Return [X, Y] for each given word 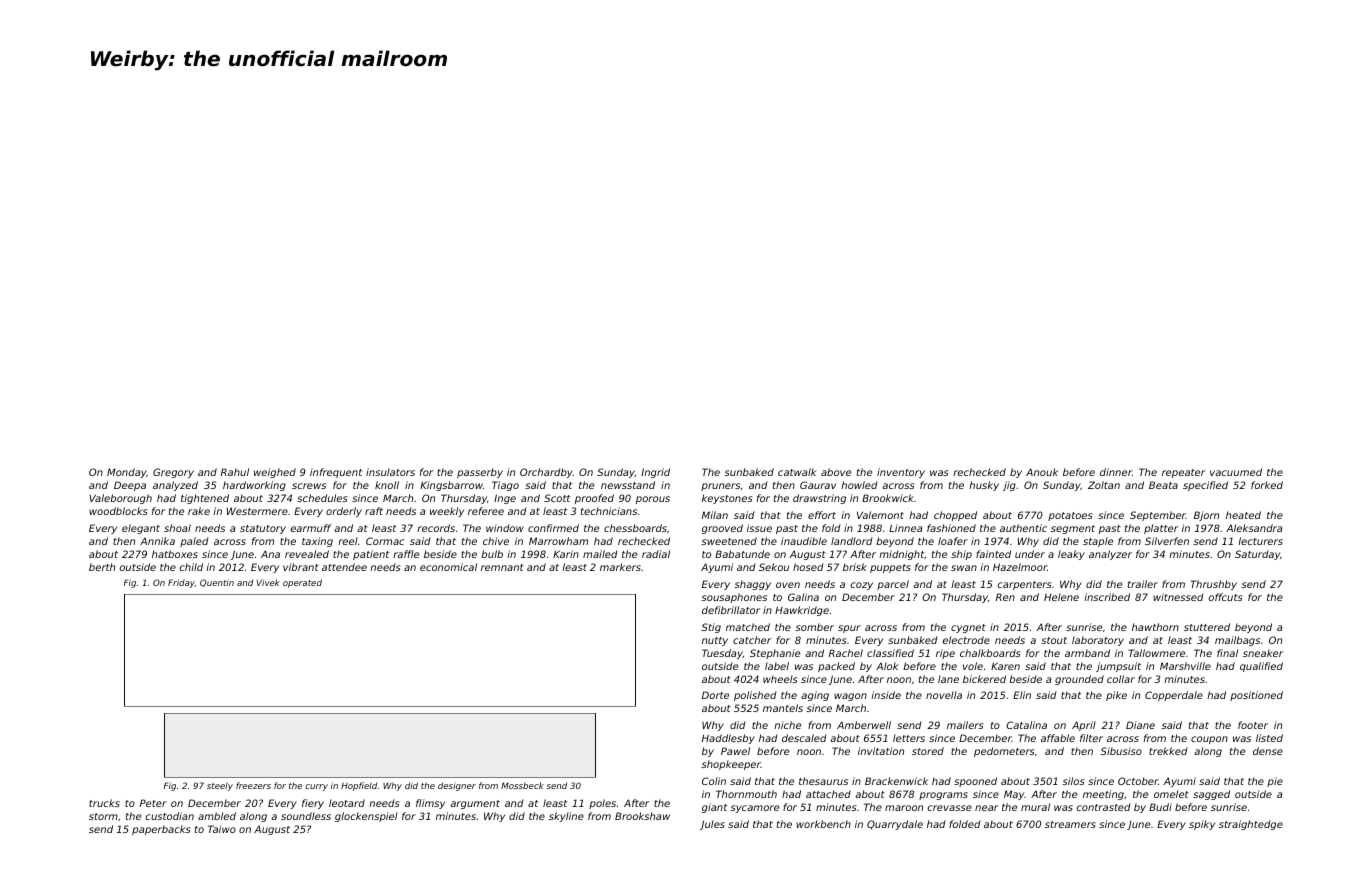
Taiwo [222, 829]
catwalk [797, 472]
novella [944, 695]
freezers [253, 785]
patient [371, 555]
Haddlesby [728, 739]
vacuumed [1236, 472]
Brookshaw [642, 816]
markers [620, 567]
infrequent [336, 473]
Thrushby [1213, 585]
